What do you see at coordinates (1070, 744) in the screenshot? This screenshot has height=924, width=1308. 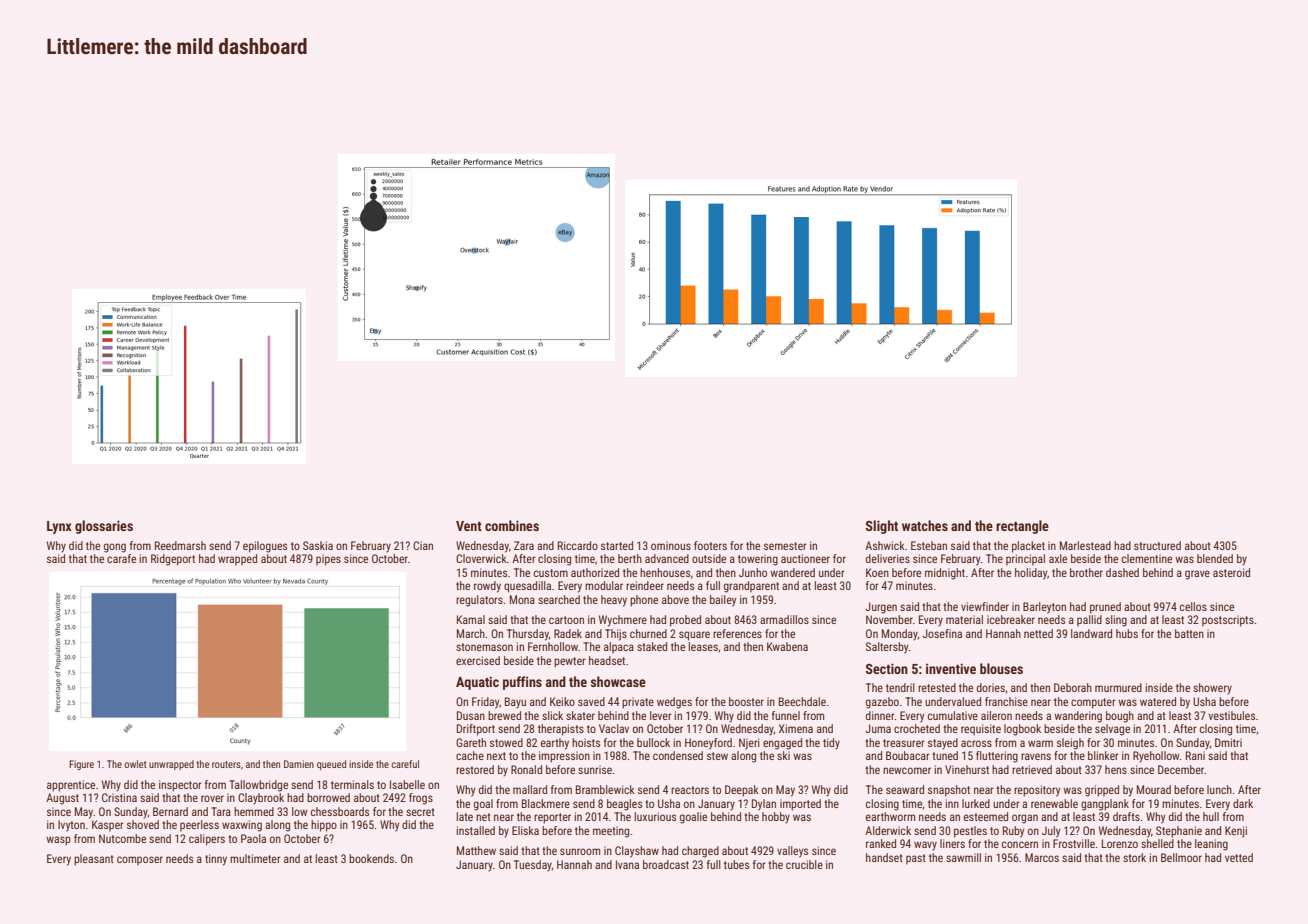 I see `sleigh` at bounding box center [1070, 744].
